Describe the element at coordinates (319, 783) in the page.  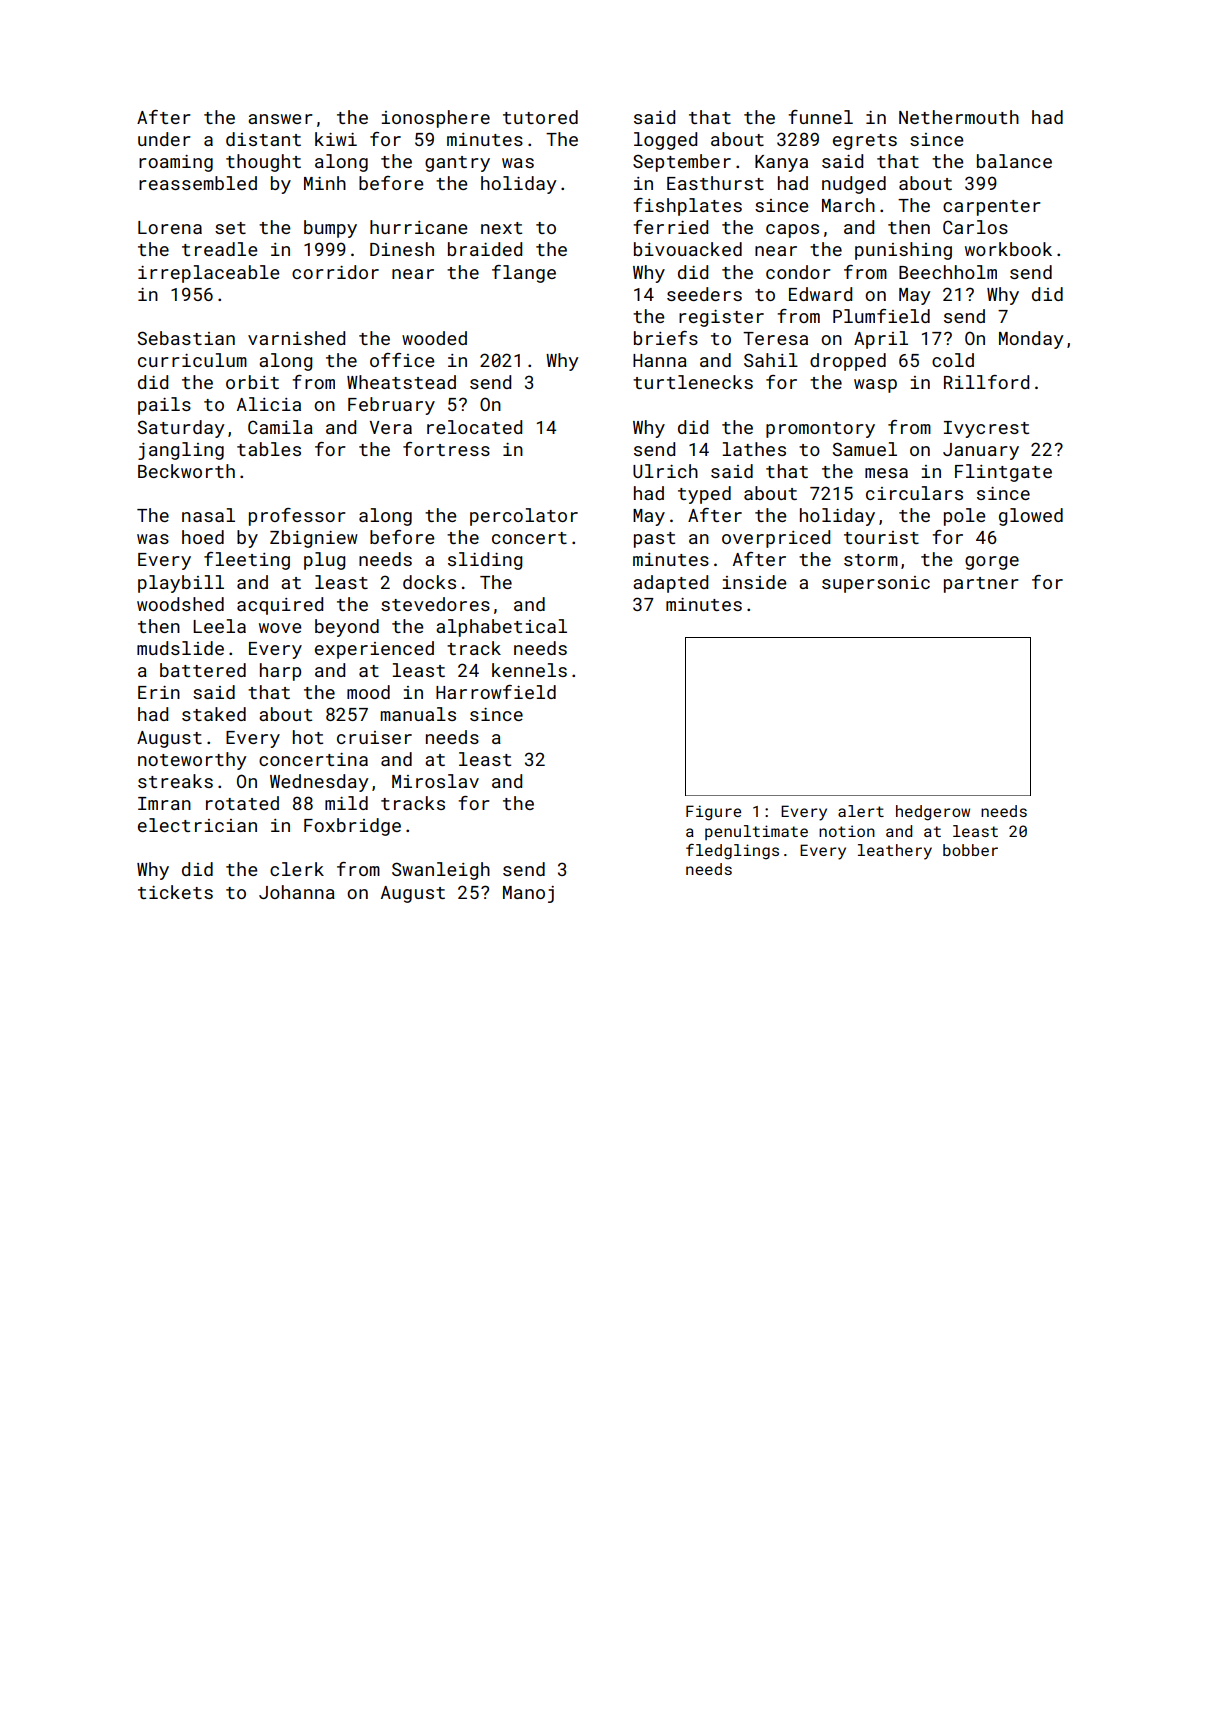
I see `Wednesday` at that location.
